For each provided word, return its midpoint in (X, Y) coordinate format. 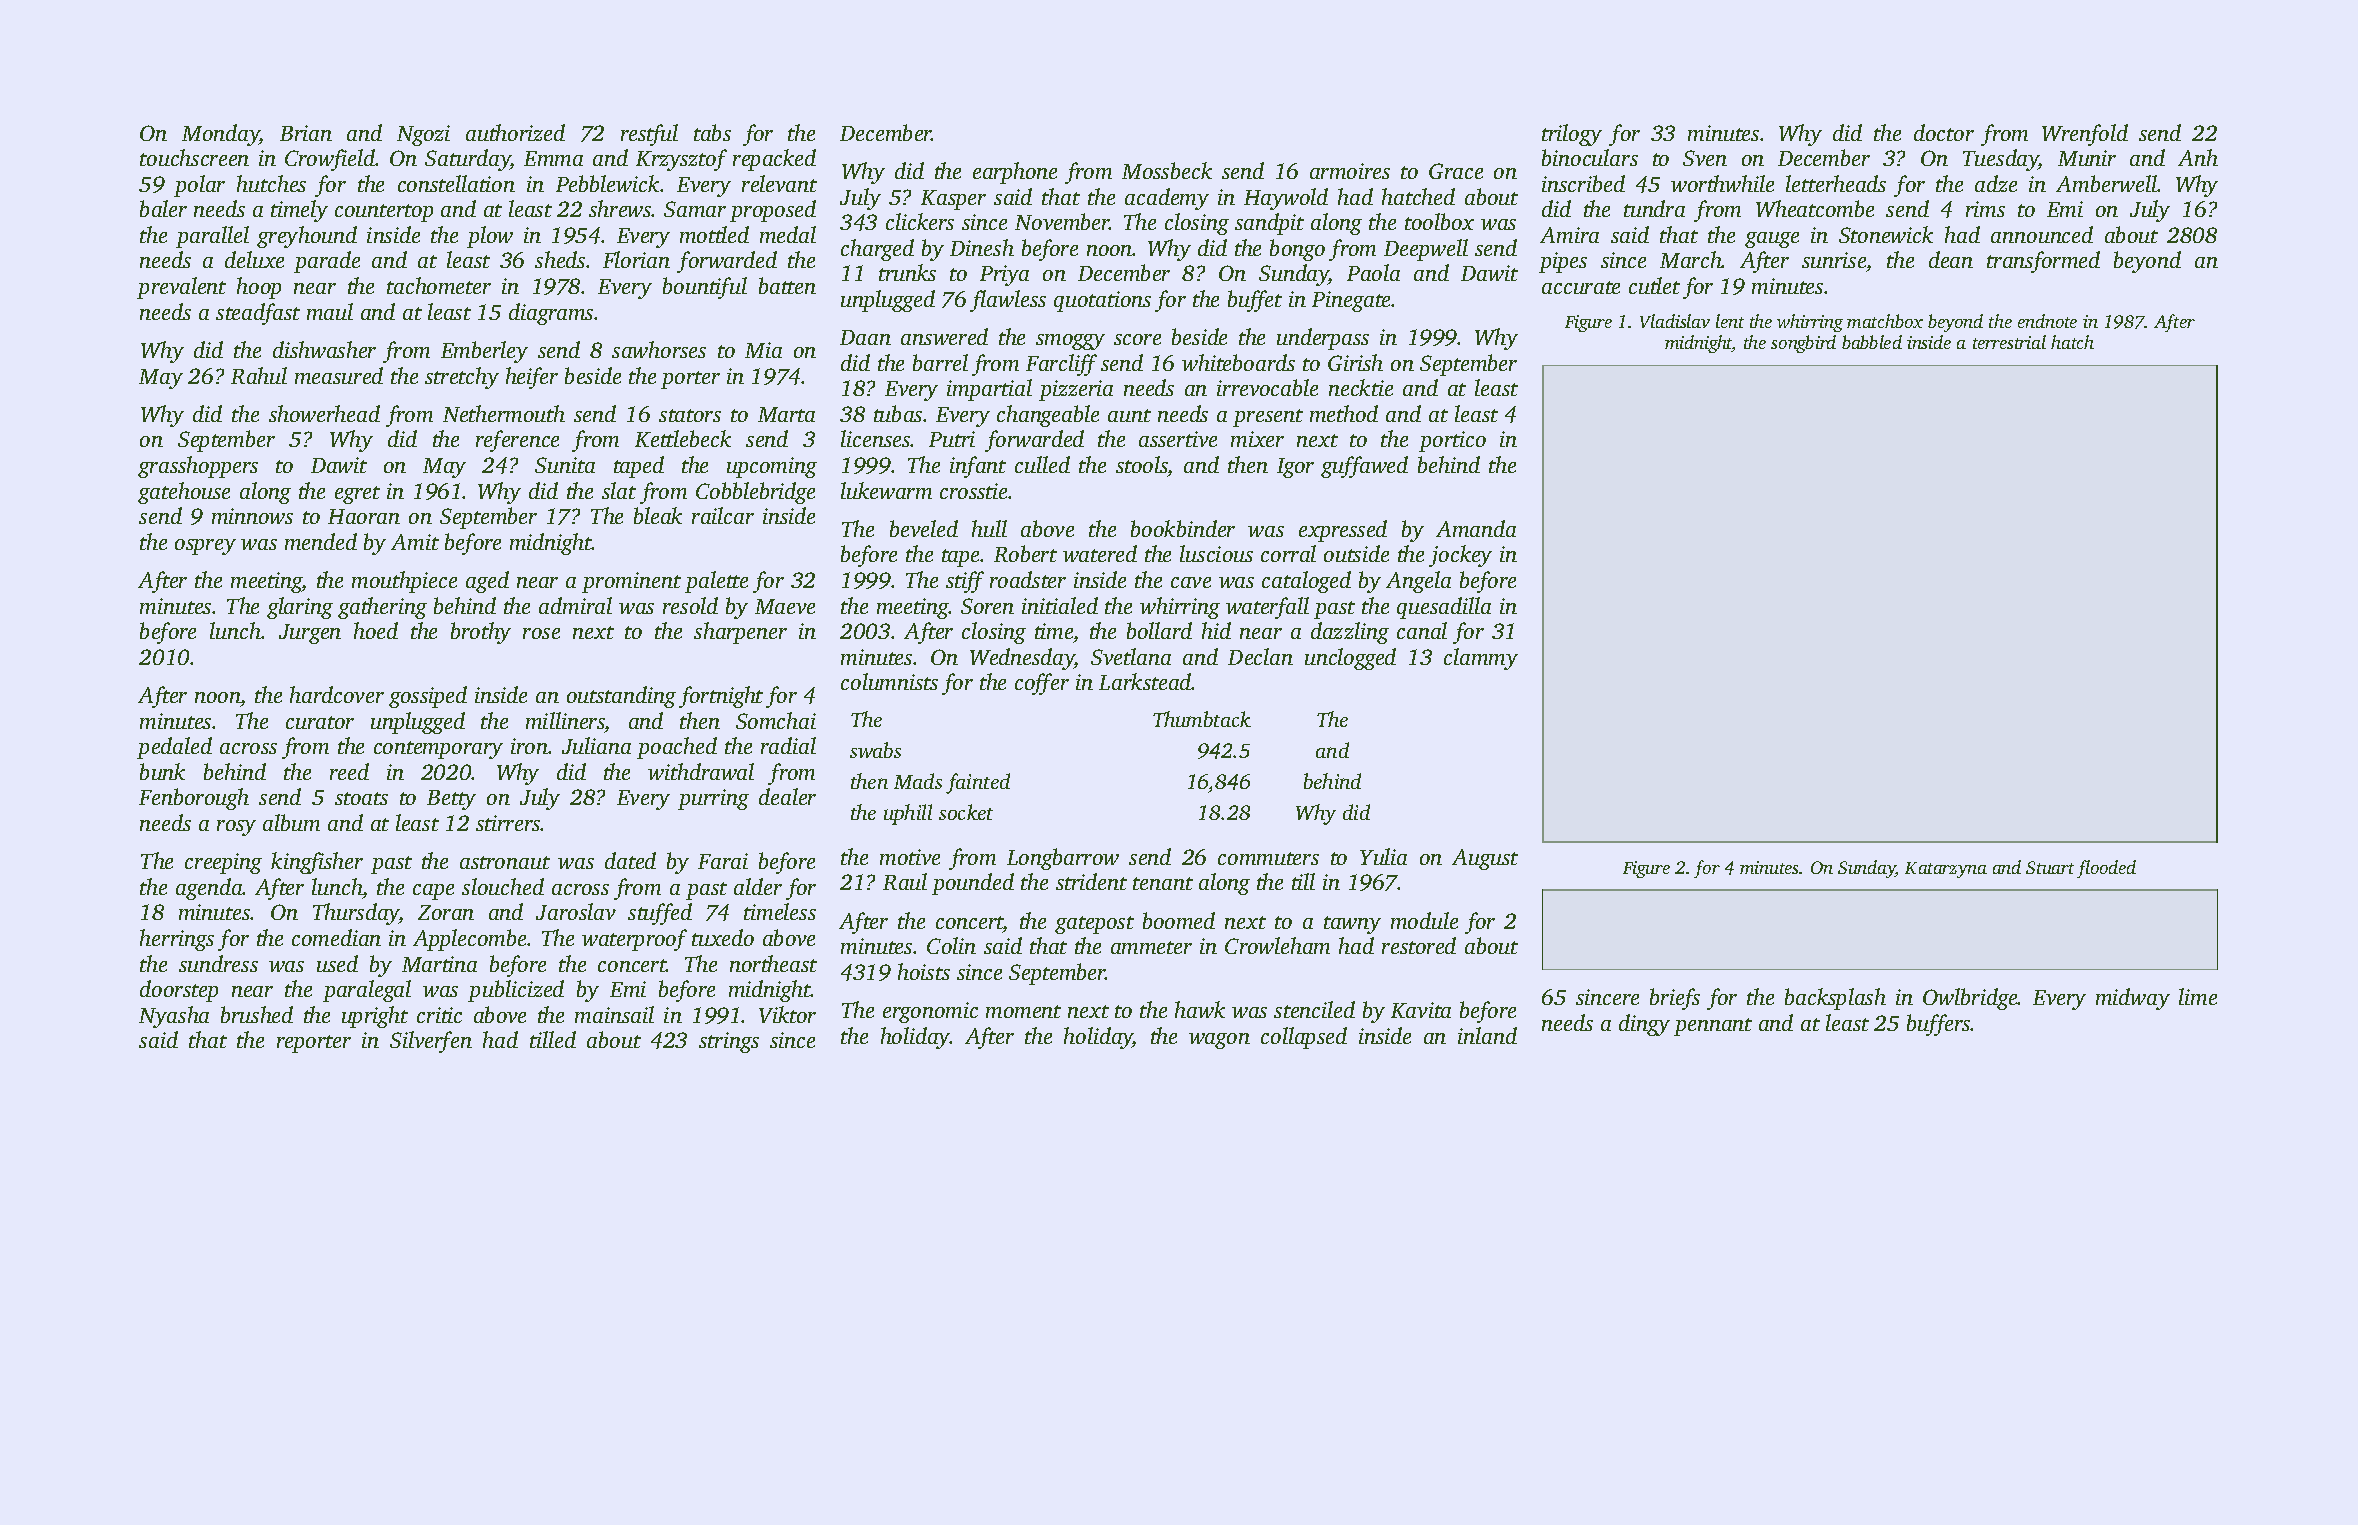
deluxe (254, 259)
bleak (658, 515)
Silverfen (431, 1042)
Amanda (1476, 528)
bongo (1297, 250)
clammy (1481, 659)
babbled (1872, 342)
